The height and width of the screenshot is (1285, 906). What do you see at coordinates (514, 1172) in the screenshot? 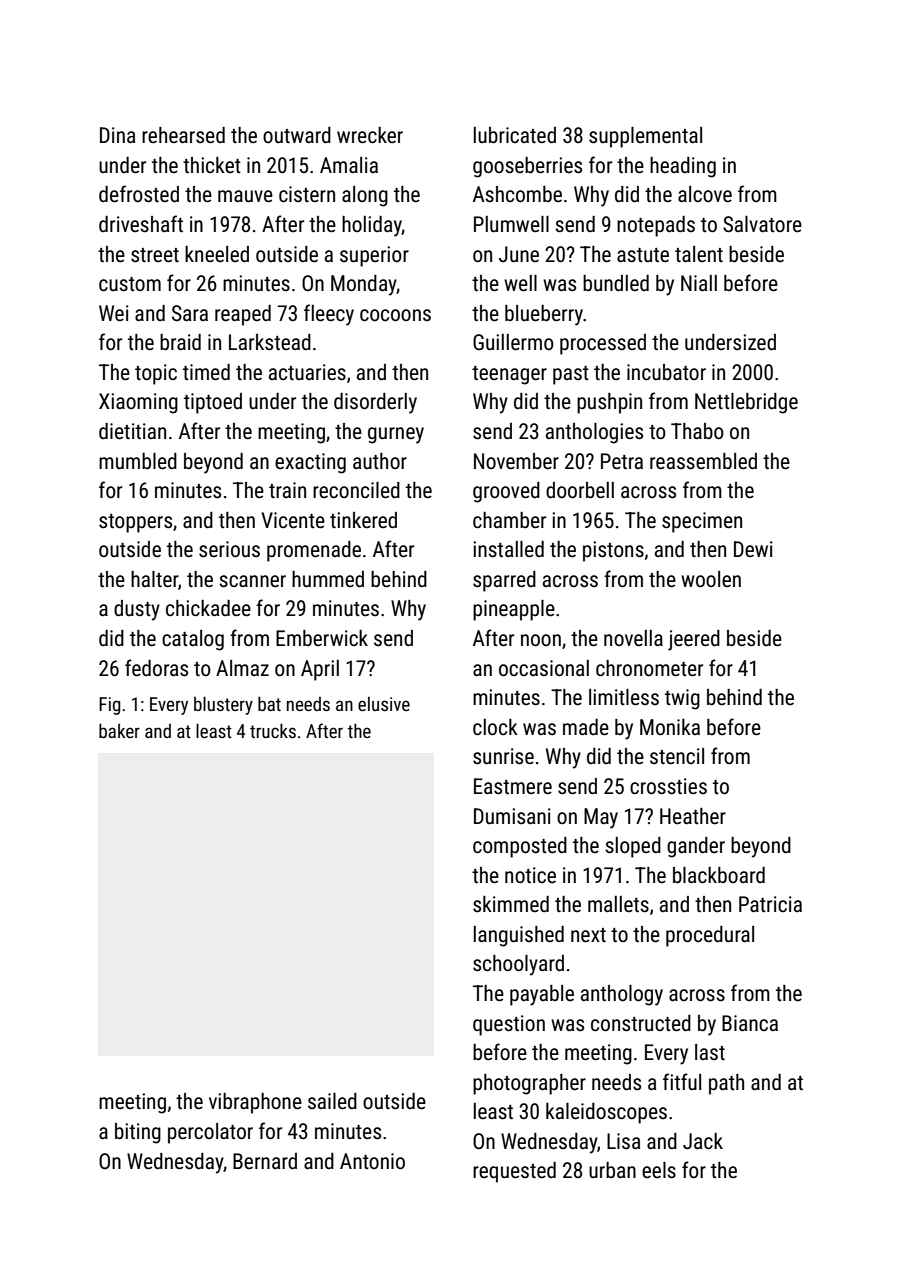
I see `requested` at bounding box center [514, 1172].
